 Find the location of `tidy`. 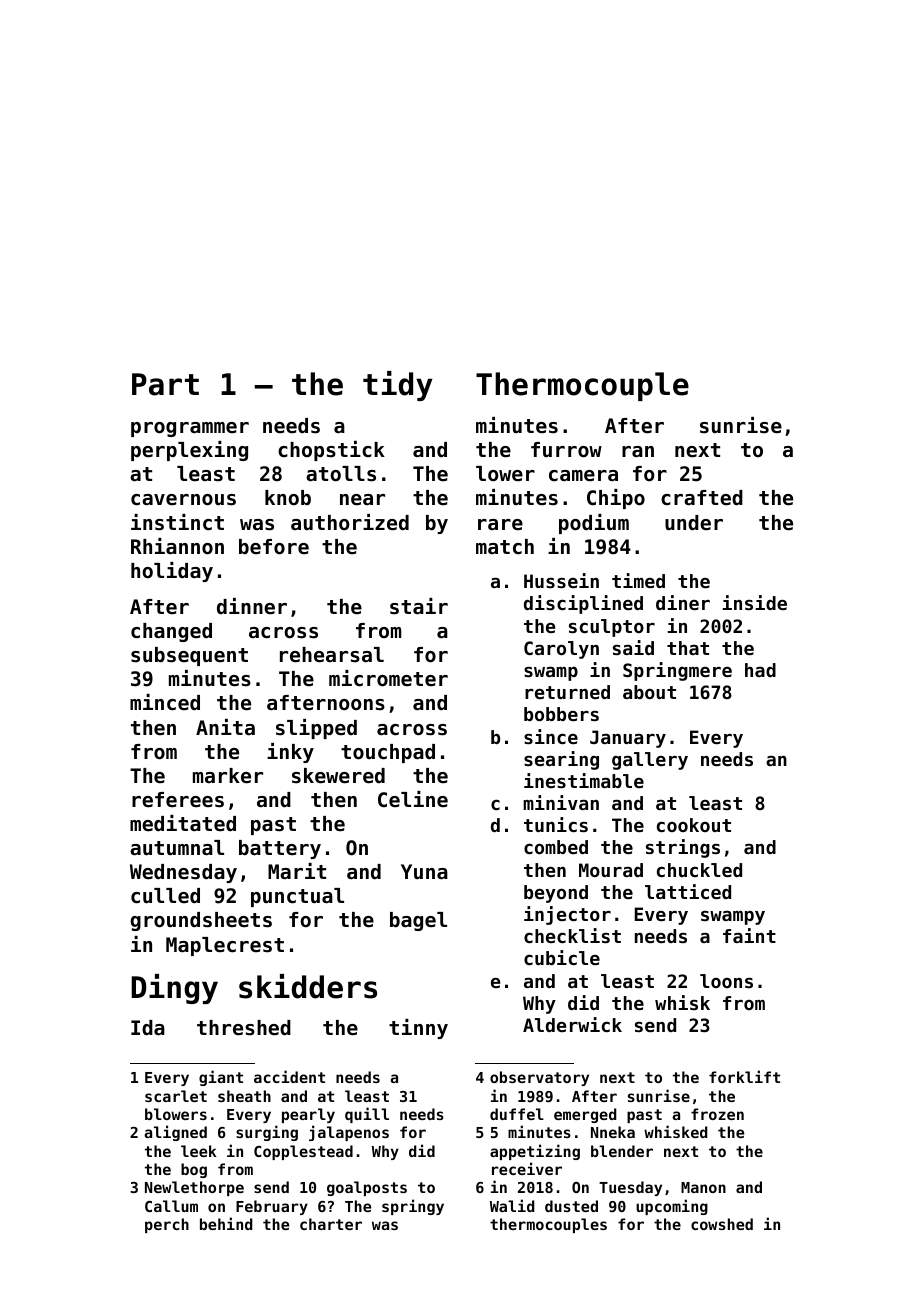

tidy is located at coordinates (398, 386).
